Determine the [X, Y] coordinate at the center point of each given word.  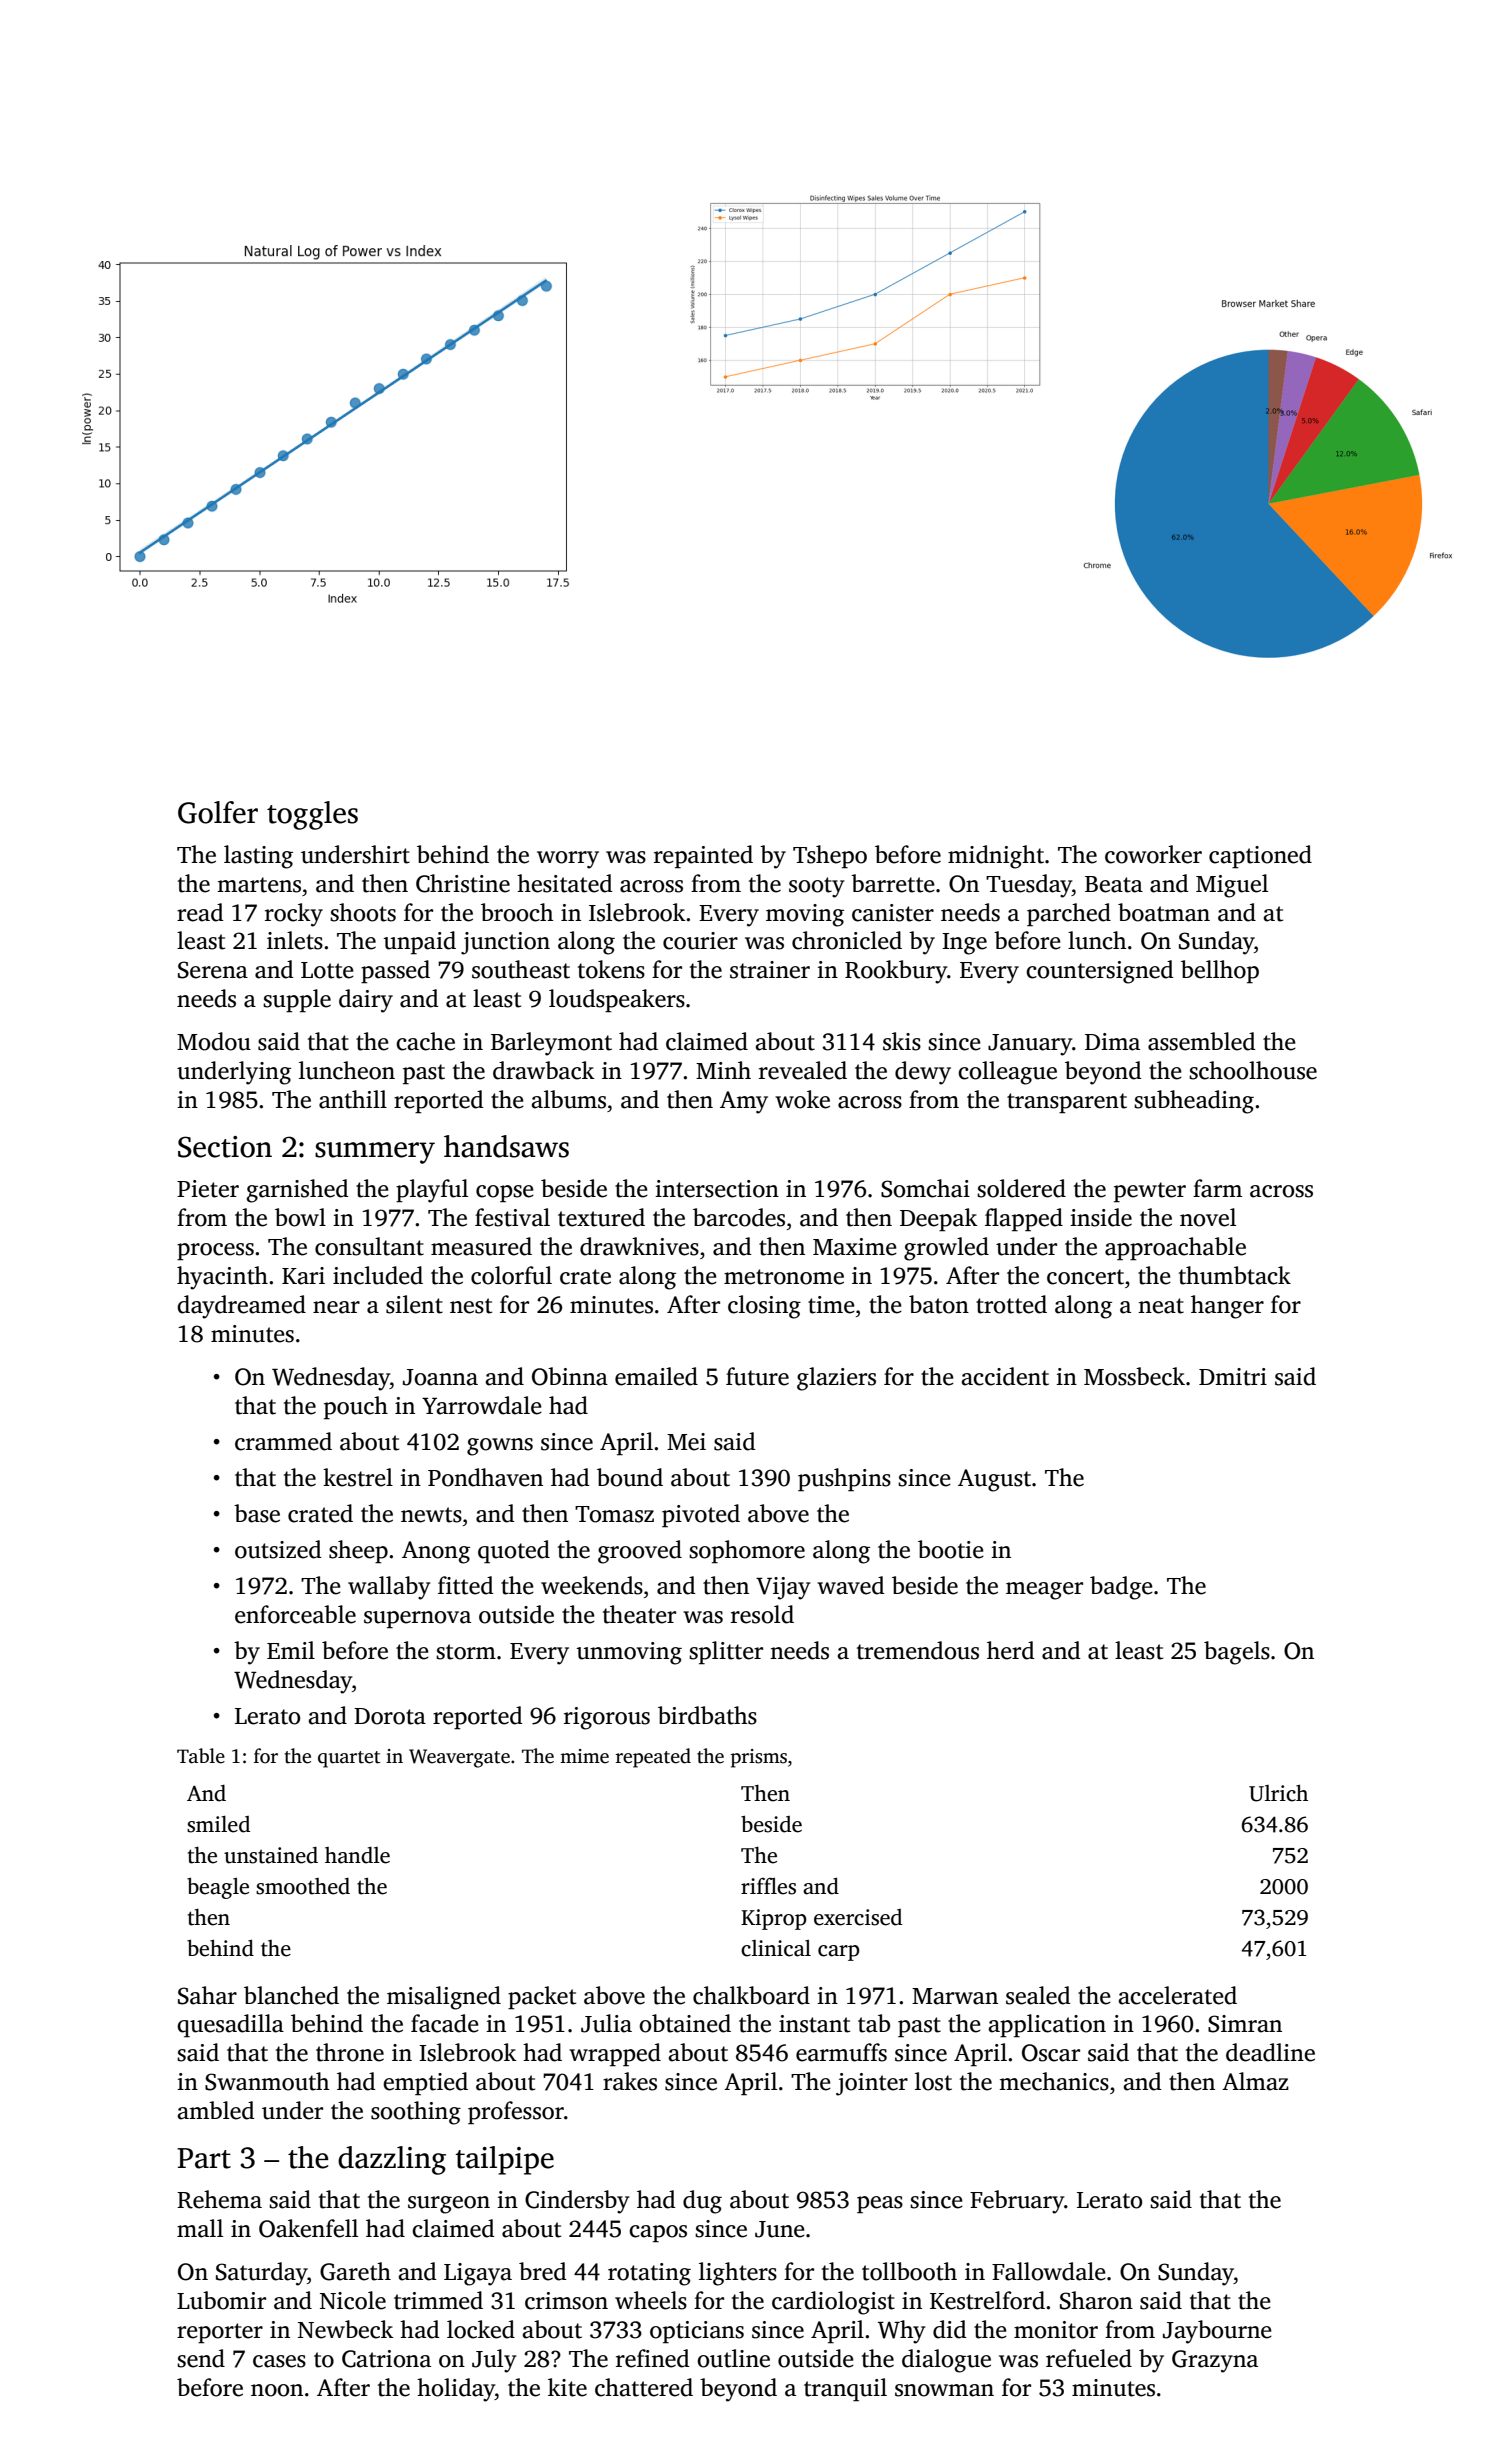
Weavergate [459, 1758]
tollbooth [909, 2271]
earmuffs [841, 2052]
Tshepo [830, 857]
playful [432, 1191]
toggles [312, 815]
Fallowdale [1049, 2271]
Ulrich [1278, 1793]
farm [1217, 1188]
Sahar [207, 1995]
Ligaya [478, 2274]
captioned [1260, 857]
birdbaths [707, 1715]
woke [802, 1099]
